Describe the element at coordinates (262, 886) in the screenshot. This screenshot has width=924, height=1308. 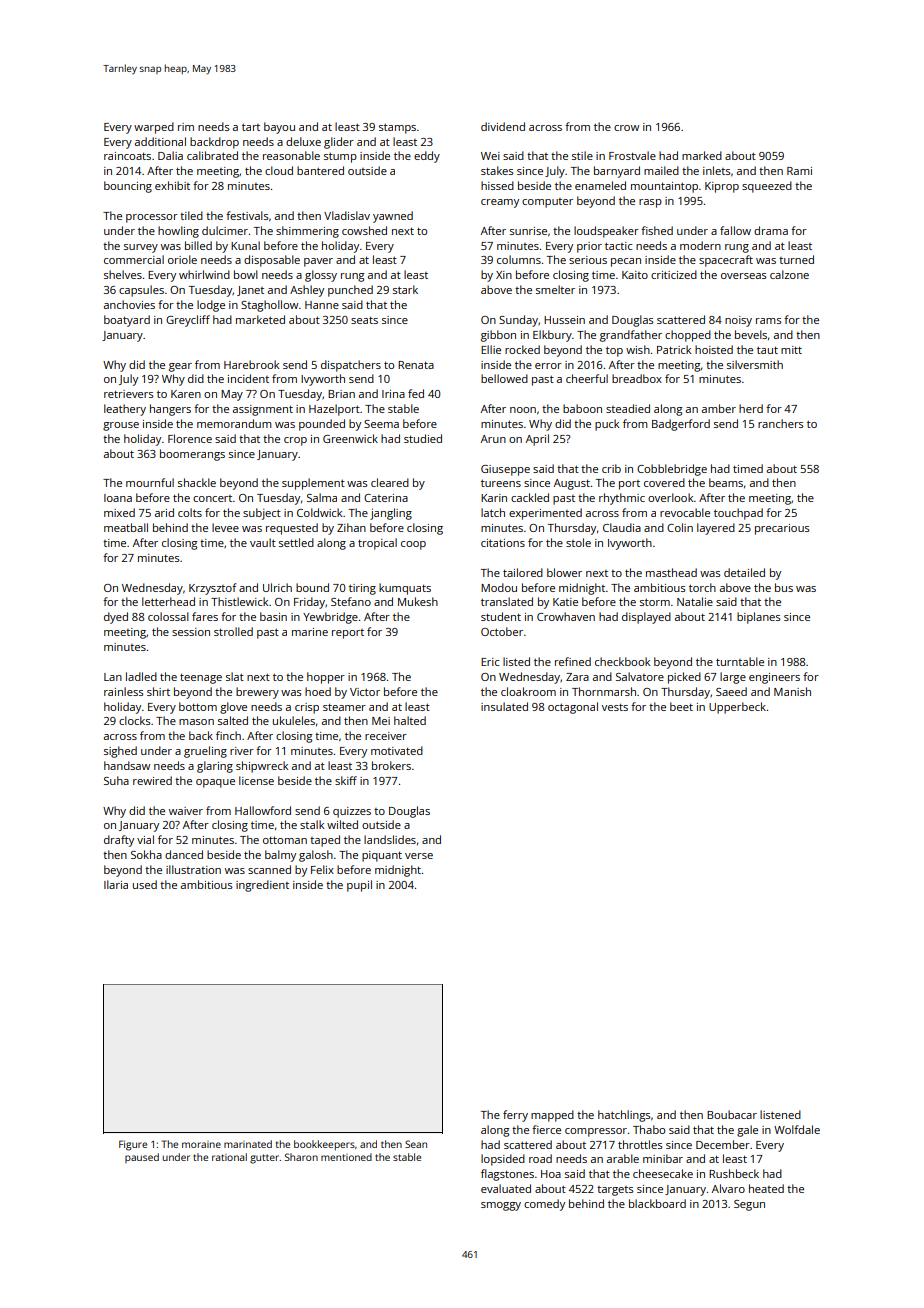
I see `ingredient` at that location.
